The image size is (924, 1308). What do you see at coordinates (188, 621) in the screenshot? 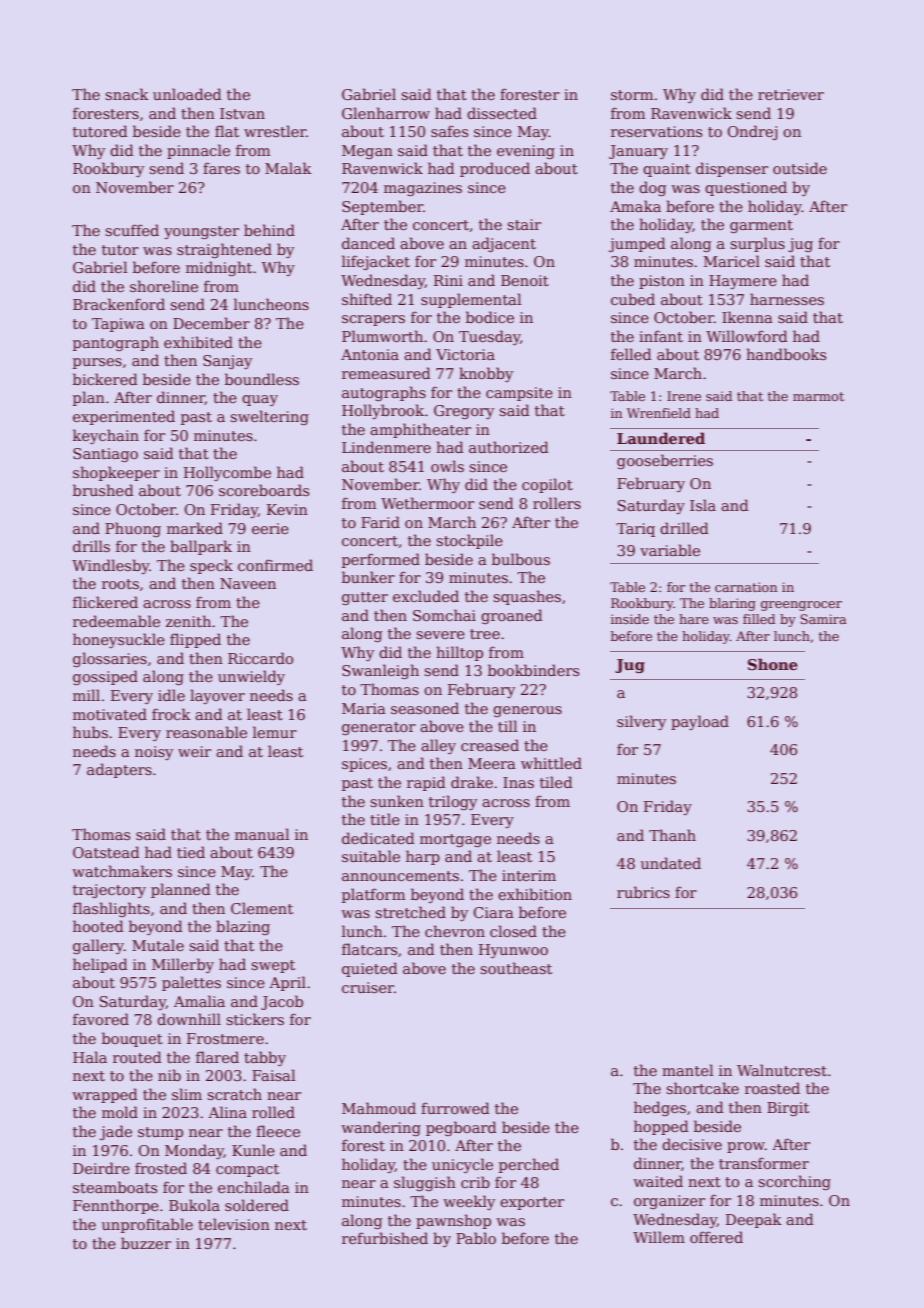
I see `zenith` at bounding box center [188, 621].
